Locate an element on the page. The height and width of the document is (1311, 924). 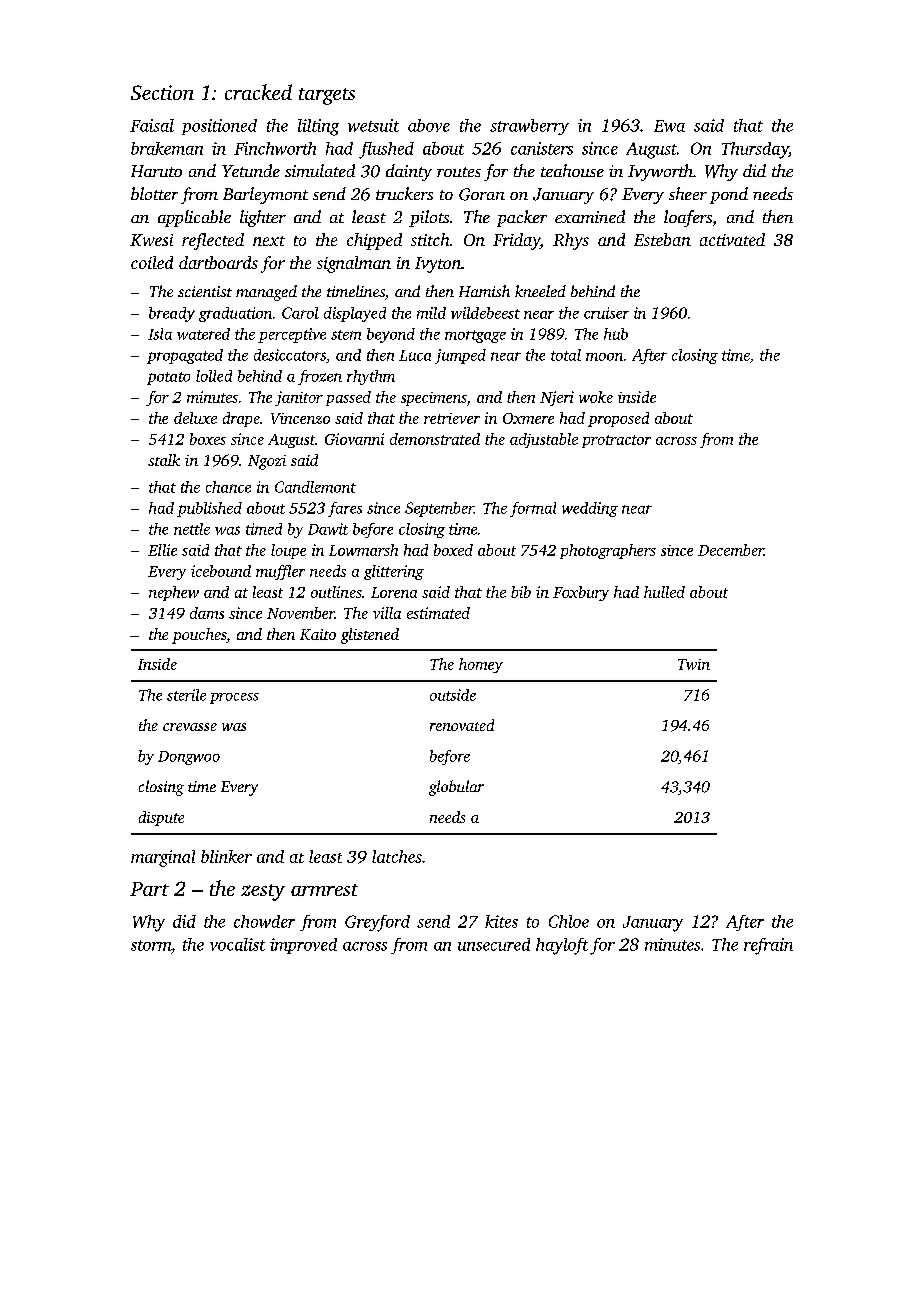
sheer is located at coordinates (688, 193).
